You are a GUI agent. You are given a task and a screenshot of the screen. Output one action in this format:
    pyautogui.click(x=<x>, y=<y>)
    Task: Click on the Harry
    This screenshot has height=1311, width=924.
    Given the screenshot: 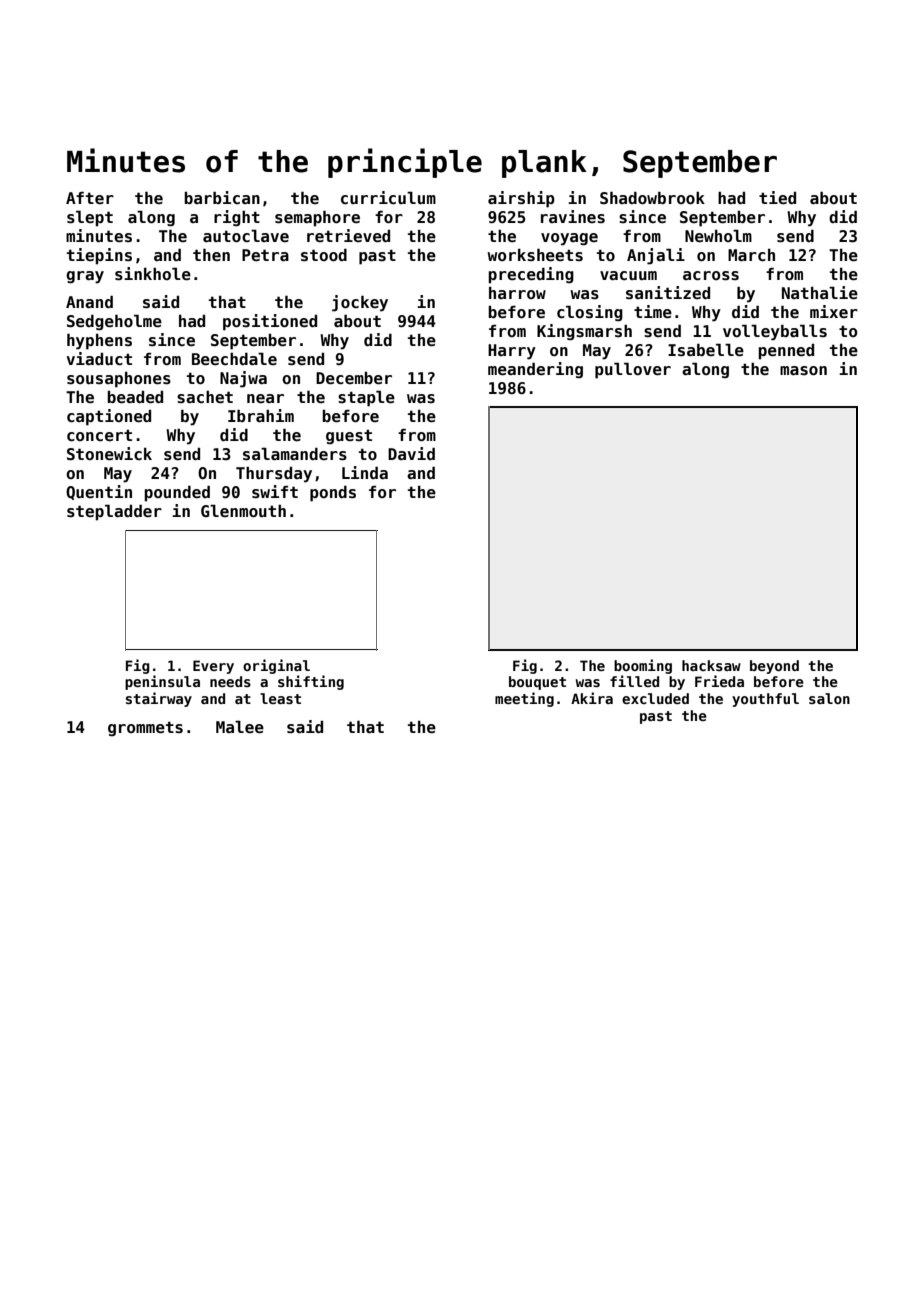 What is the action you would take?
    pyautogui.click(x=512, y=352)
